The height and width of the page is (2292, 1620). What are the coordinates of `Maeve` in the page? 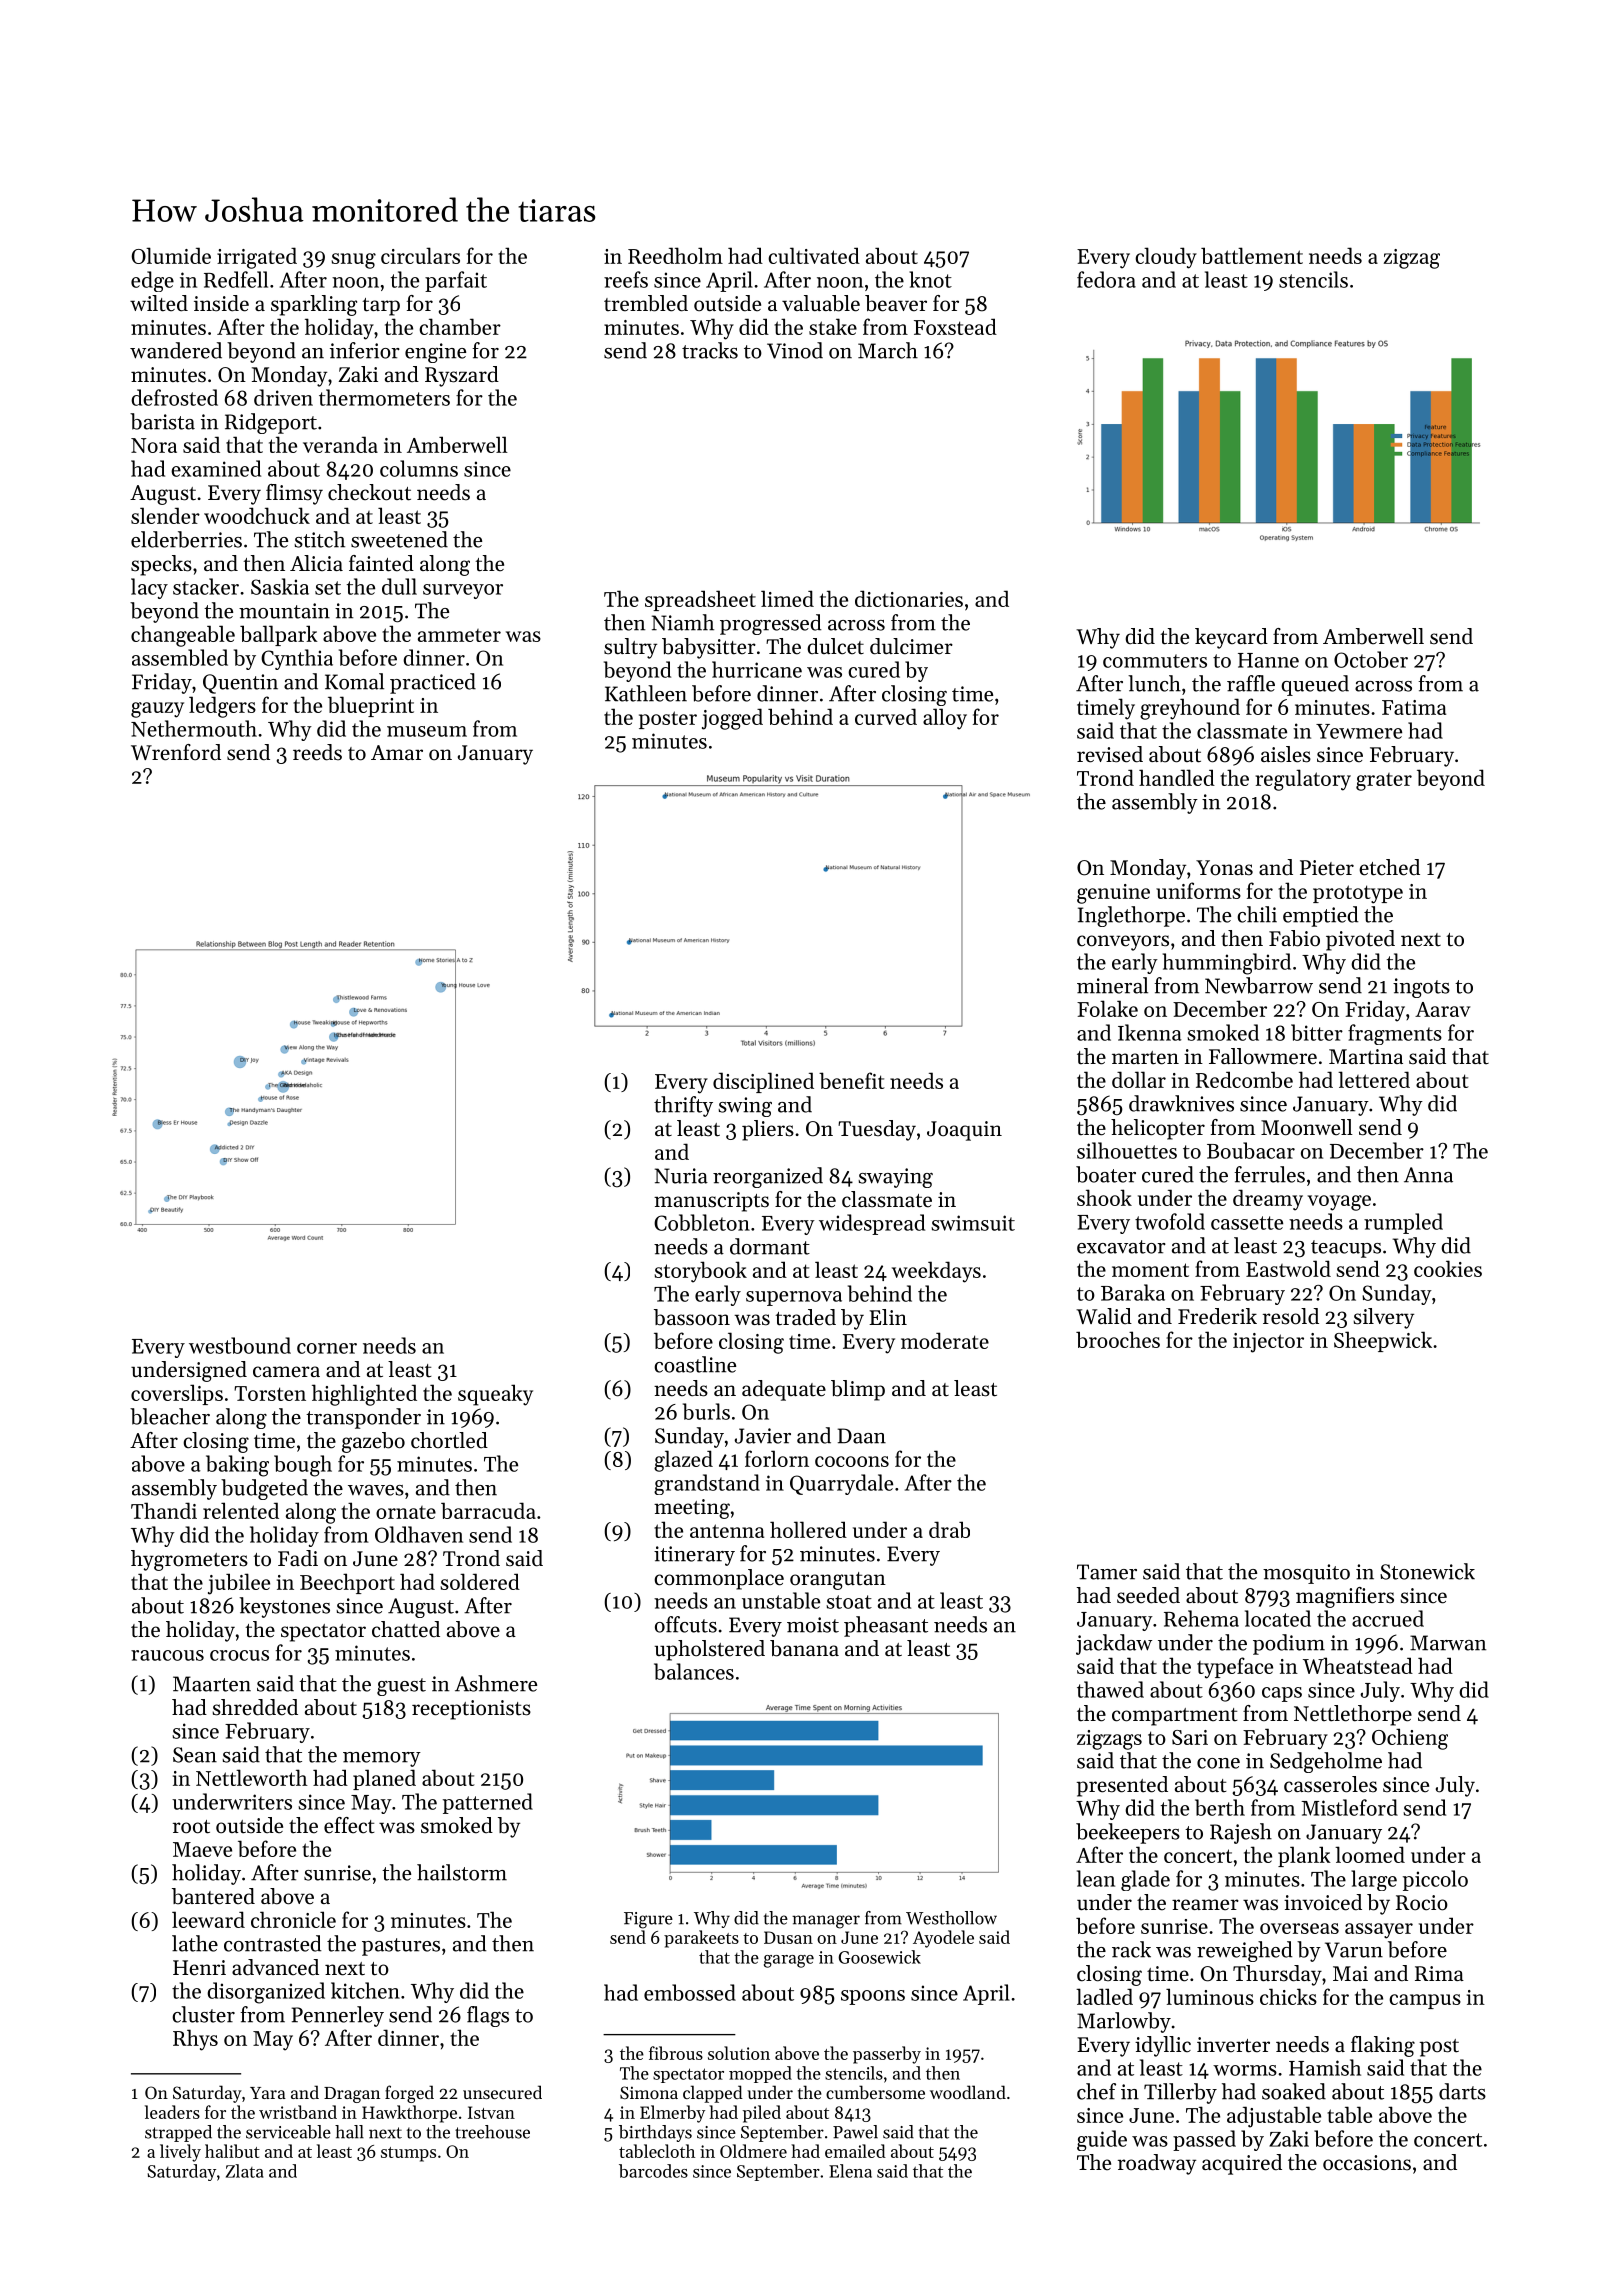 It's located at (202, 1849).
